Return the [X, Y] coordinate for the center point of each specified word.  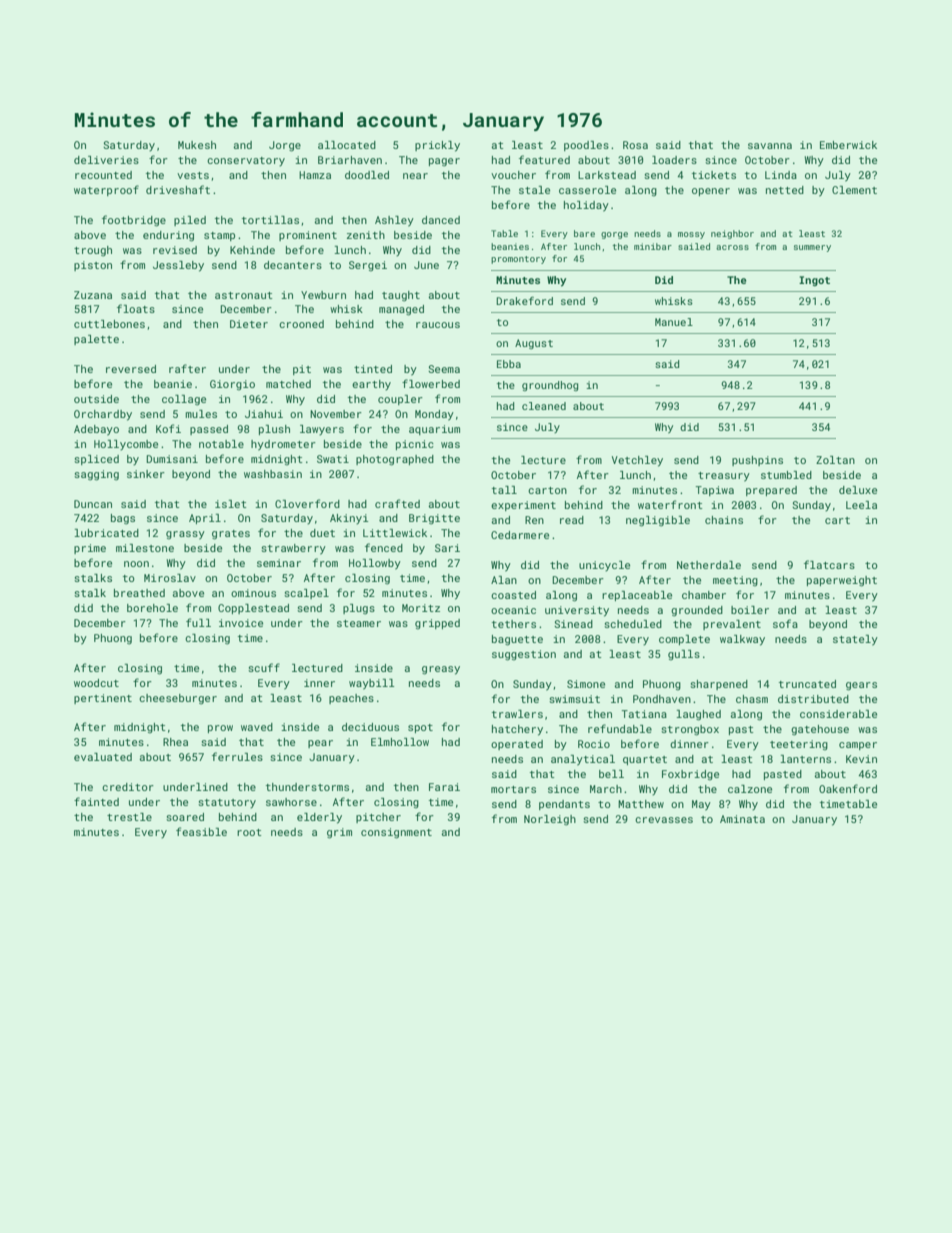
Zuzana [93, 295]
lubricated [106, 533]
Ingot [814, 281]
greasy [441, 670]
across [732, 247]
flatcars [829, 564]
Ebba [509, 364]
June [426, 265]
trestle [129, 817]
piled [190, 221]
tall [504, 490]
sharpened [719, 685]
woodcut [96, 683]
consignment [396, 833]
